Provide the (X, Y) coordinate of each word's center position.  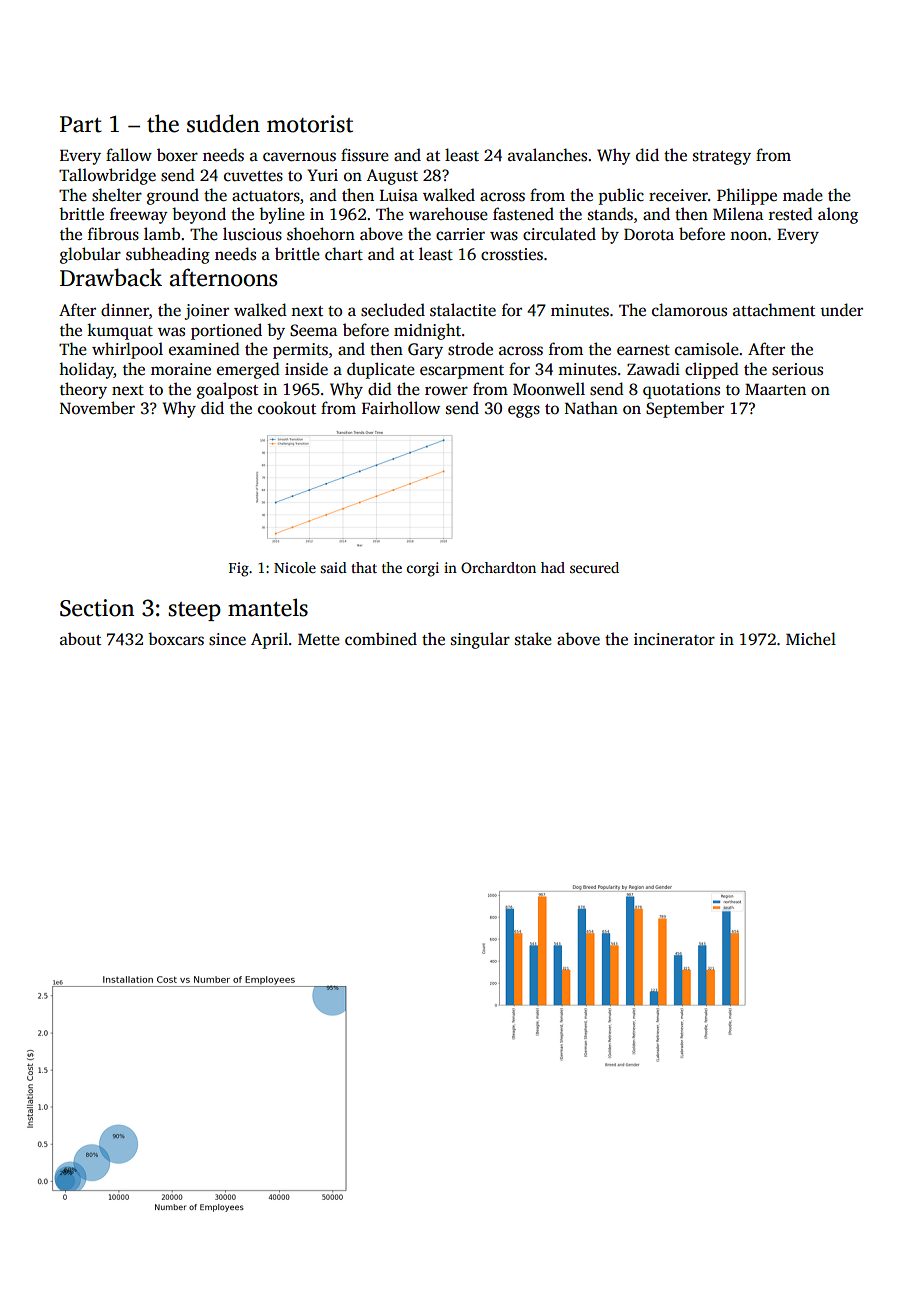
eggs (524, 411)
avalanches (547, 155)
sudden (223, 123)
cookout (287, 408)
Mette (319, 639)
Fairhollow (401, 408)
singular (480, 640)
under (841, 309)
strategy (722, 158)
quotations (681, 391)
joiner (206, 312)
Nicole (295, 567)
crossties (512, 254)
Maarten (775, 389)
